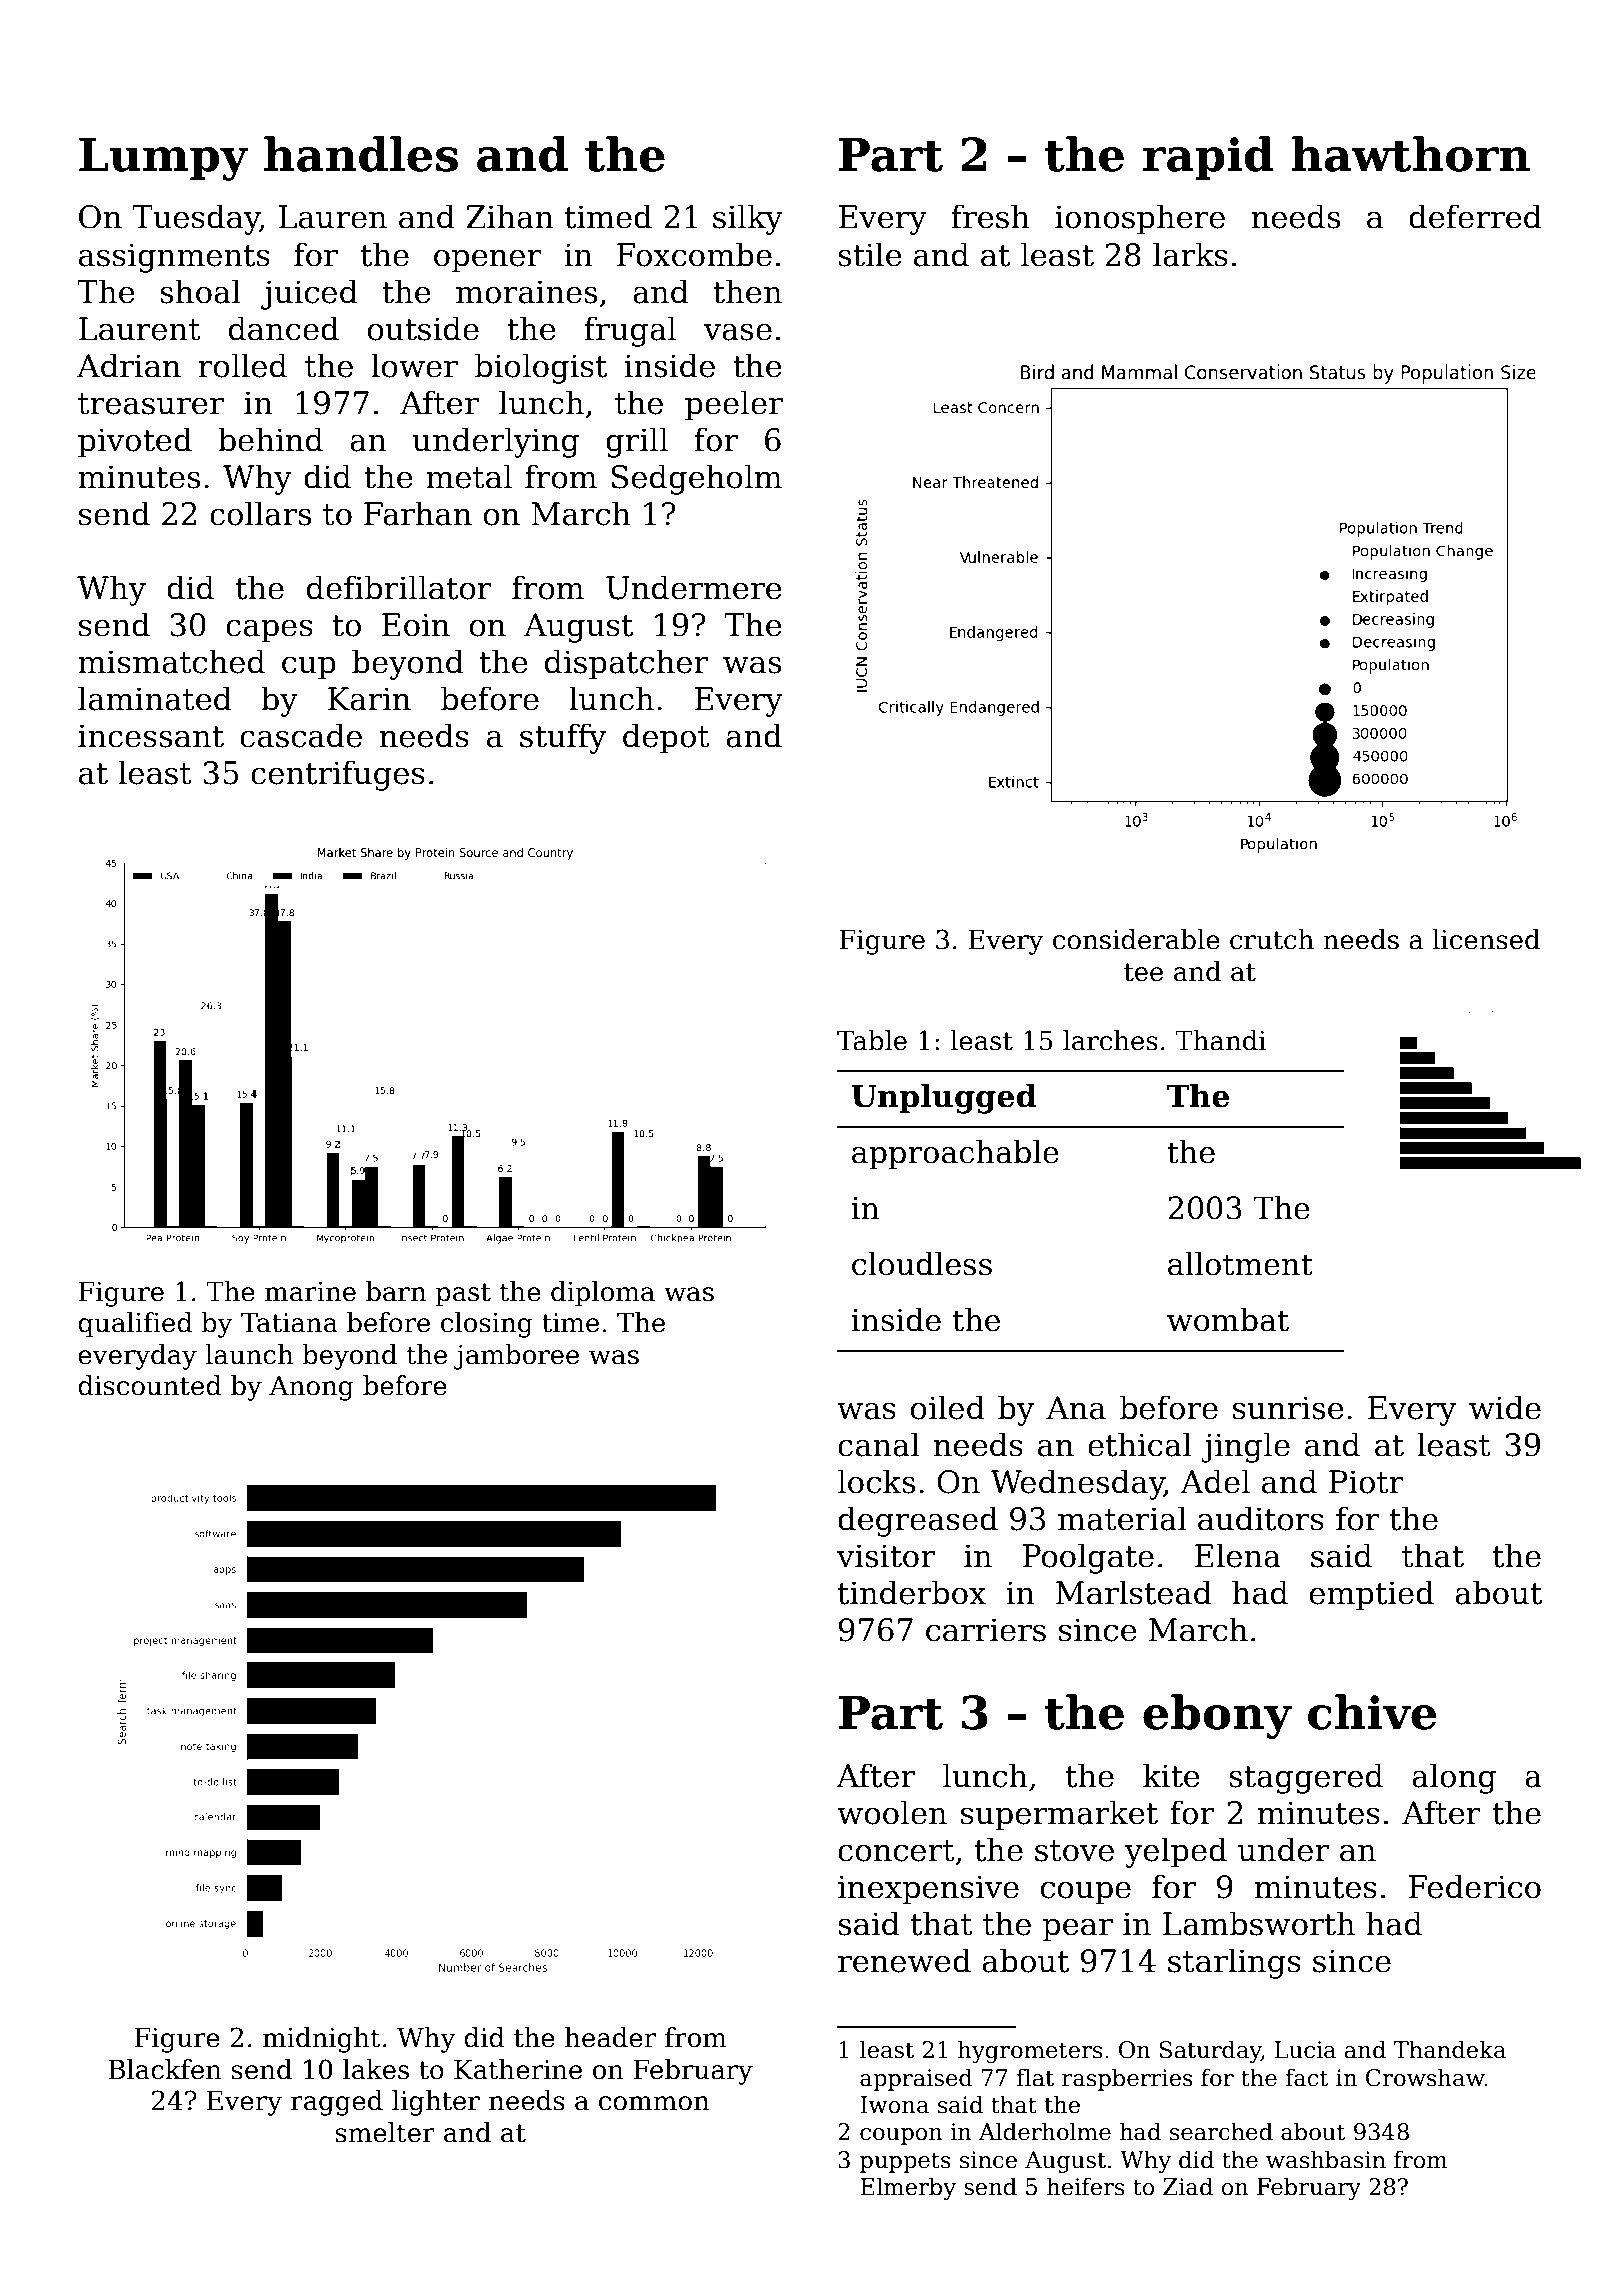 The width and height of the screenshot is (1620, 2292). What do you see at coordinates (748, 219) in the screenshot?
I see `silky` at bounding box center [748, 219].
